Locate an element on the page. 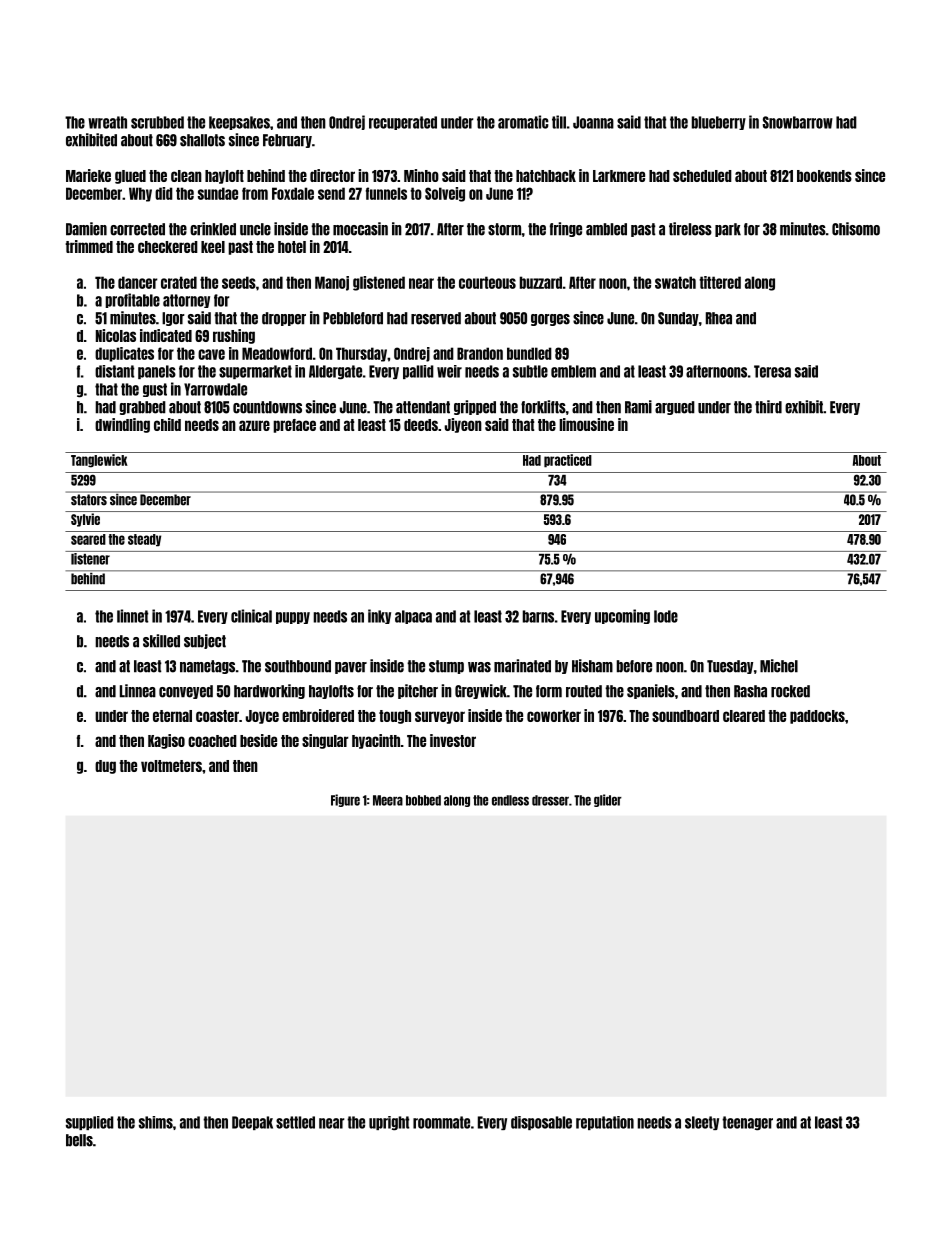 The width and height of the page is (952, 1233). disposable is located at coordinates (541, 1123).
